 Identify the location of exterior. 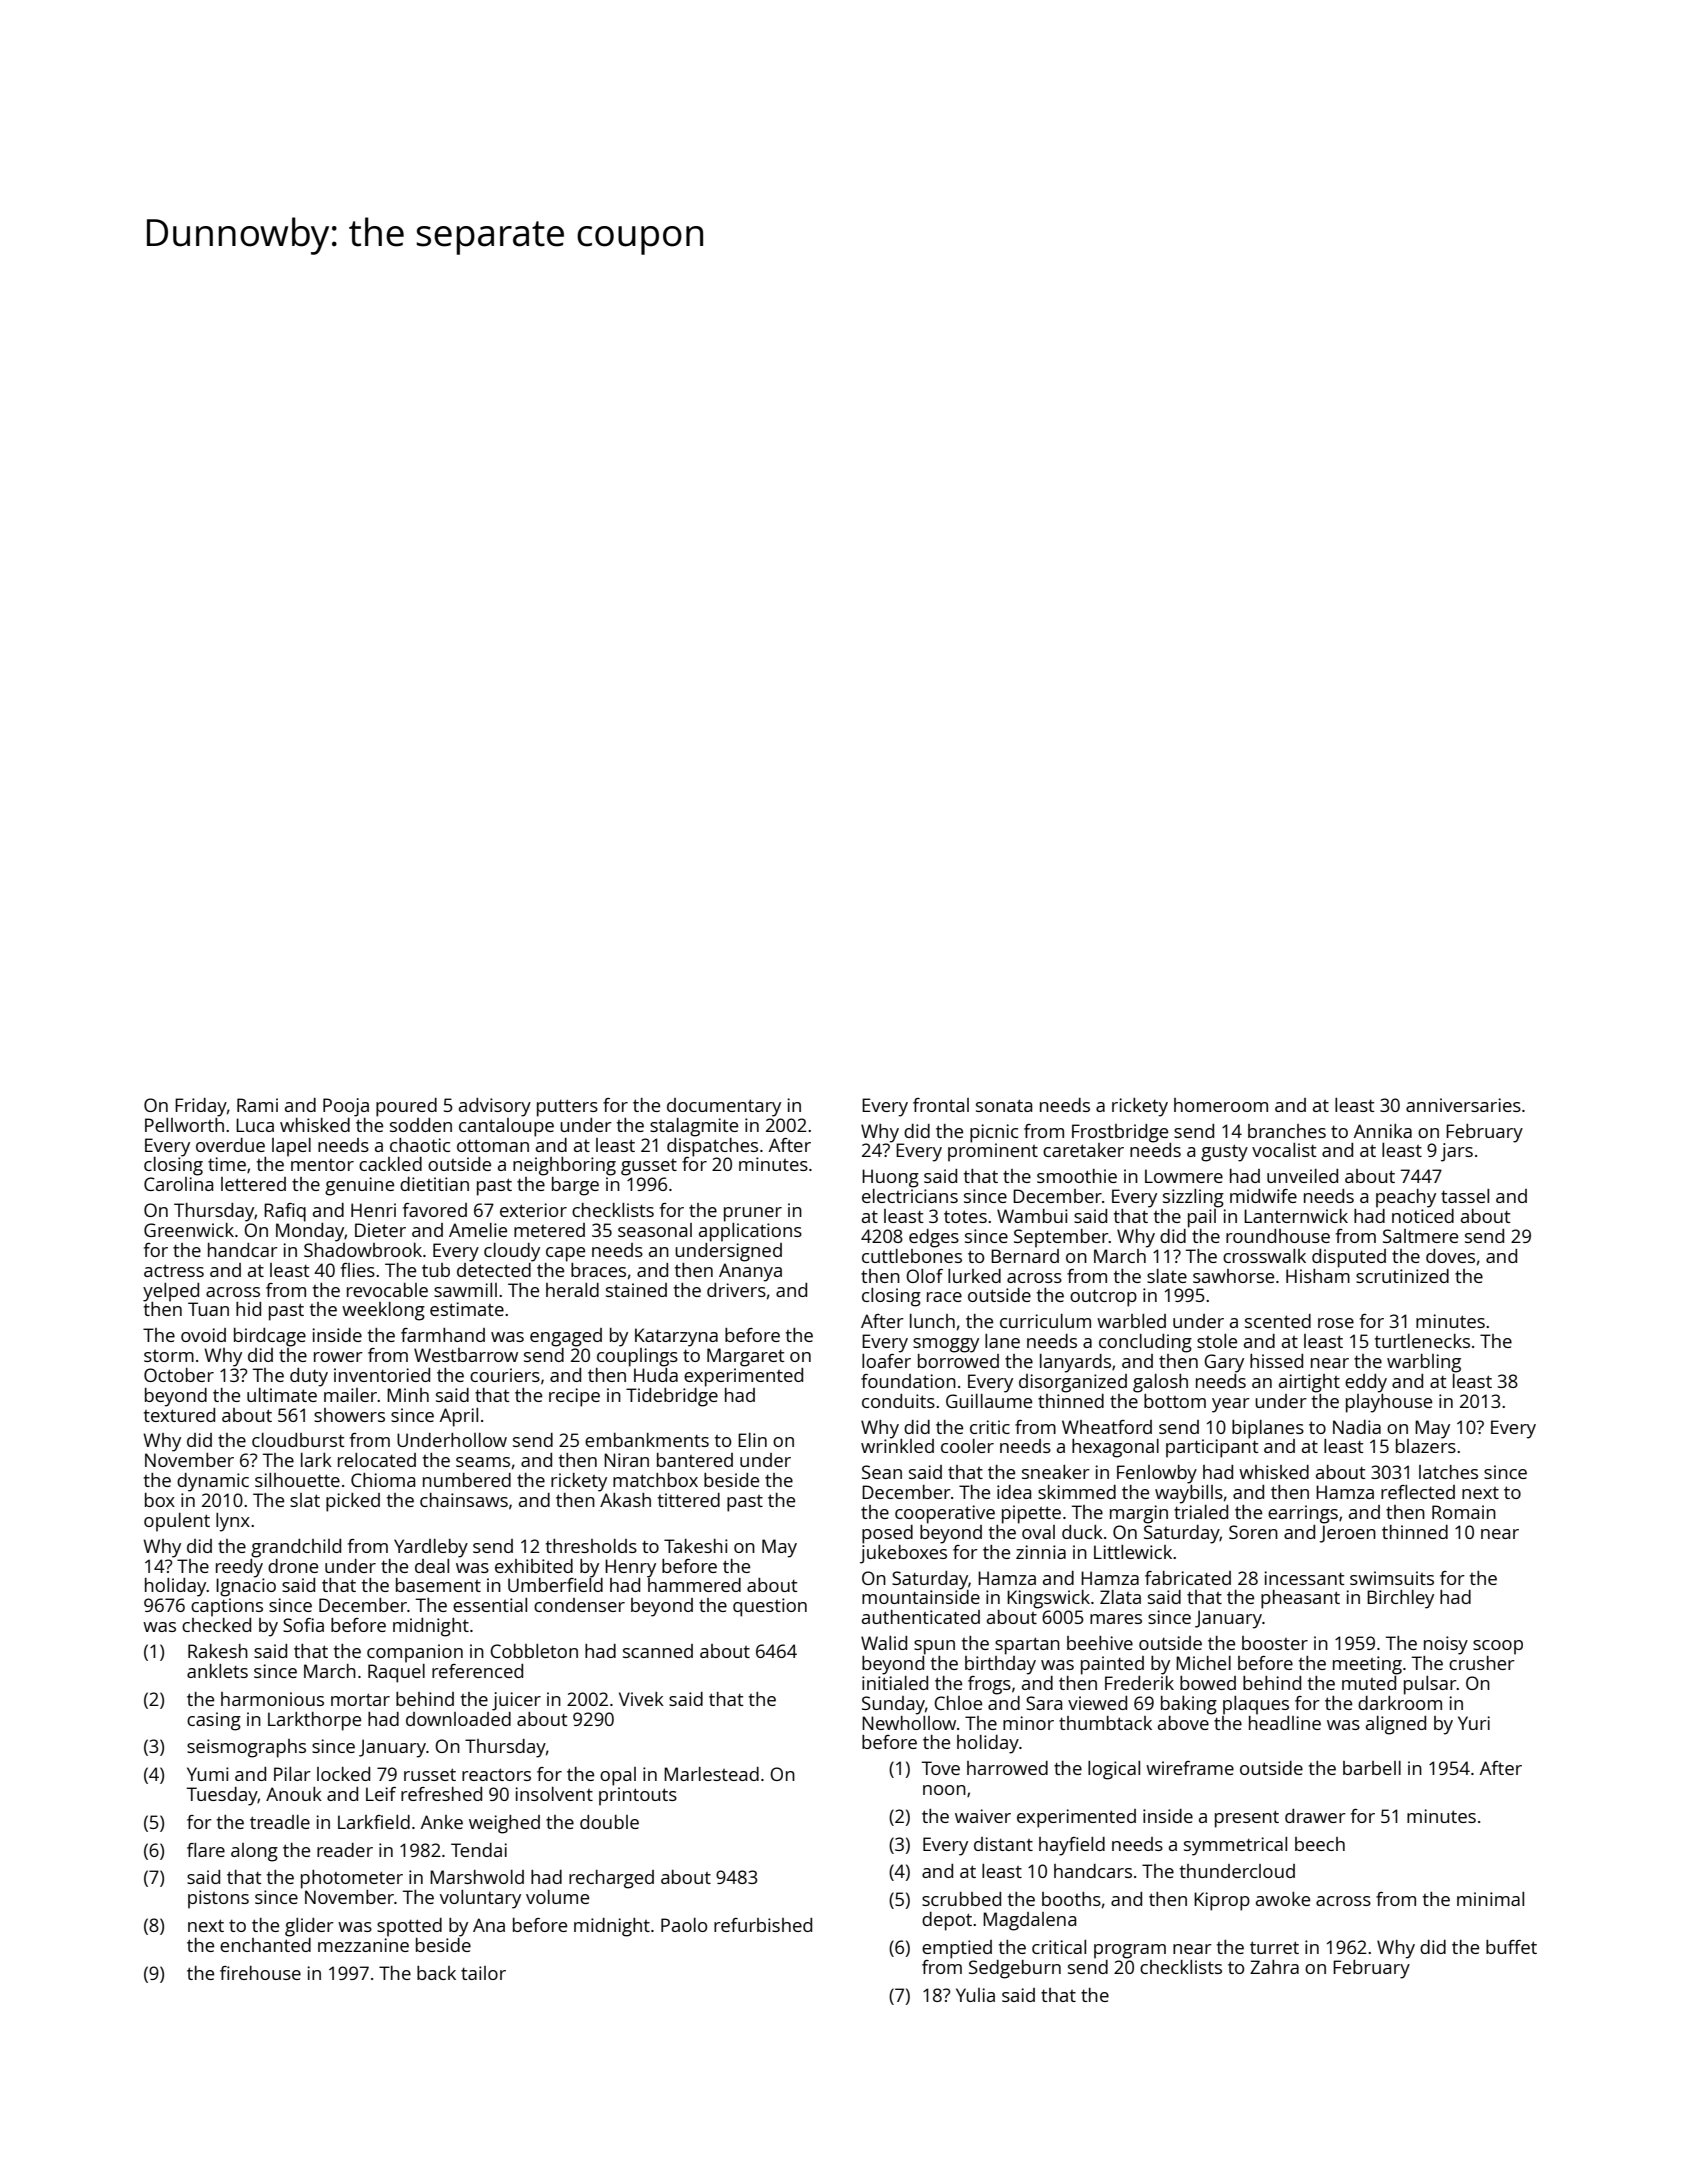
(533, 1210).
